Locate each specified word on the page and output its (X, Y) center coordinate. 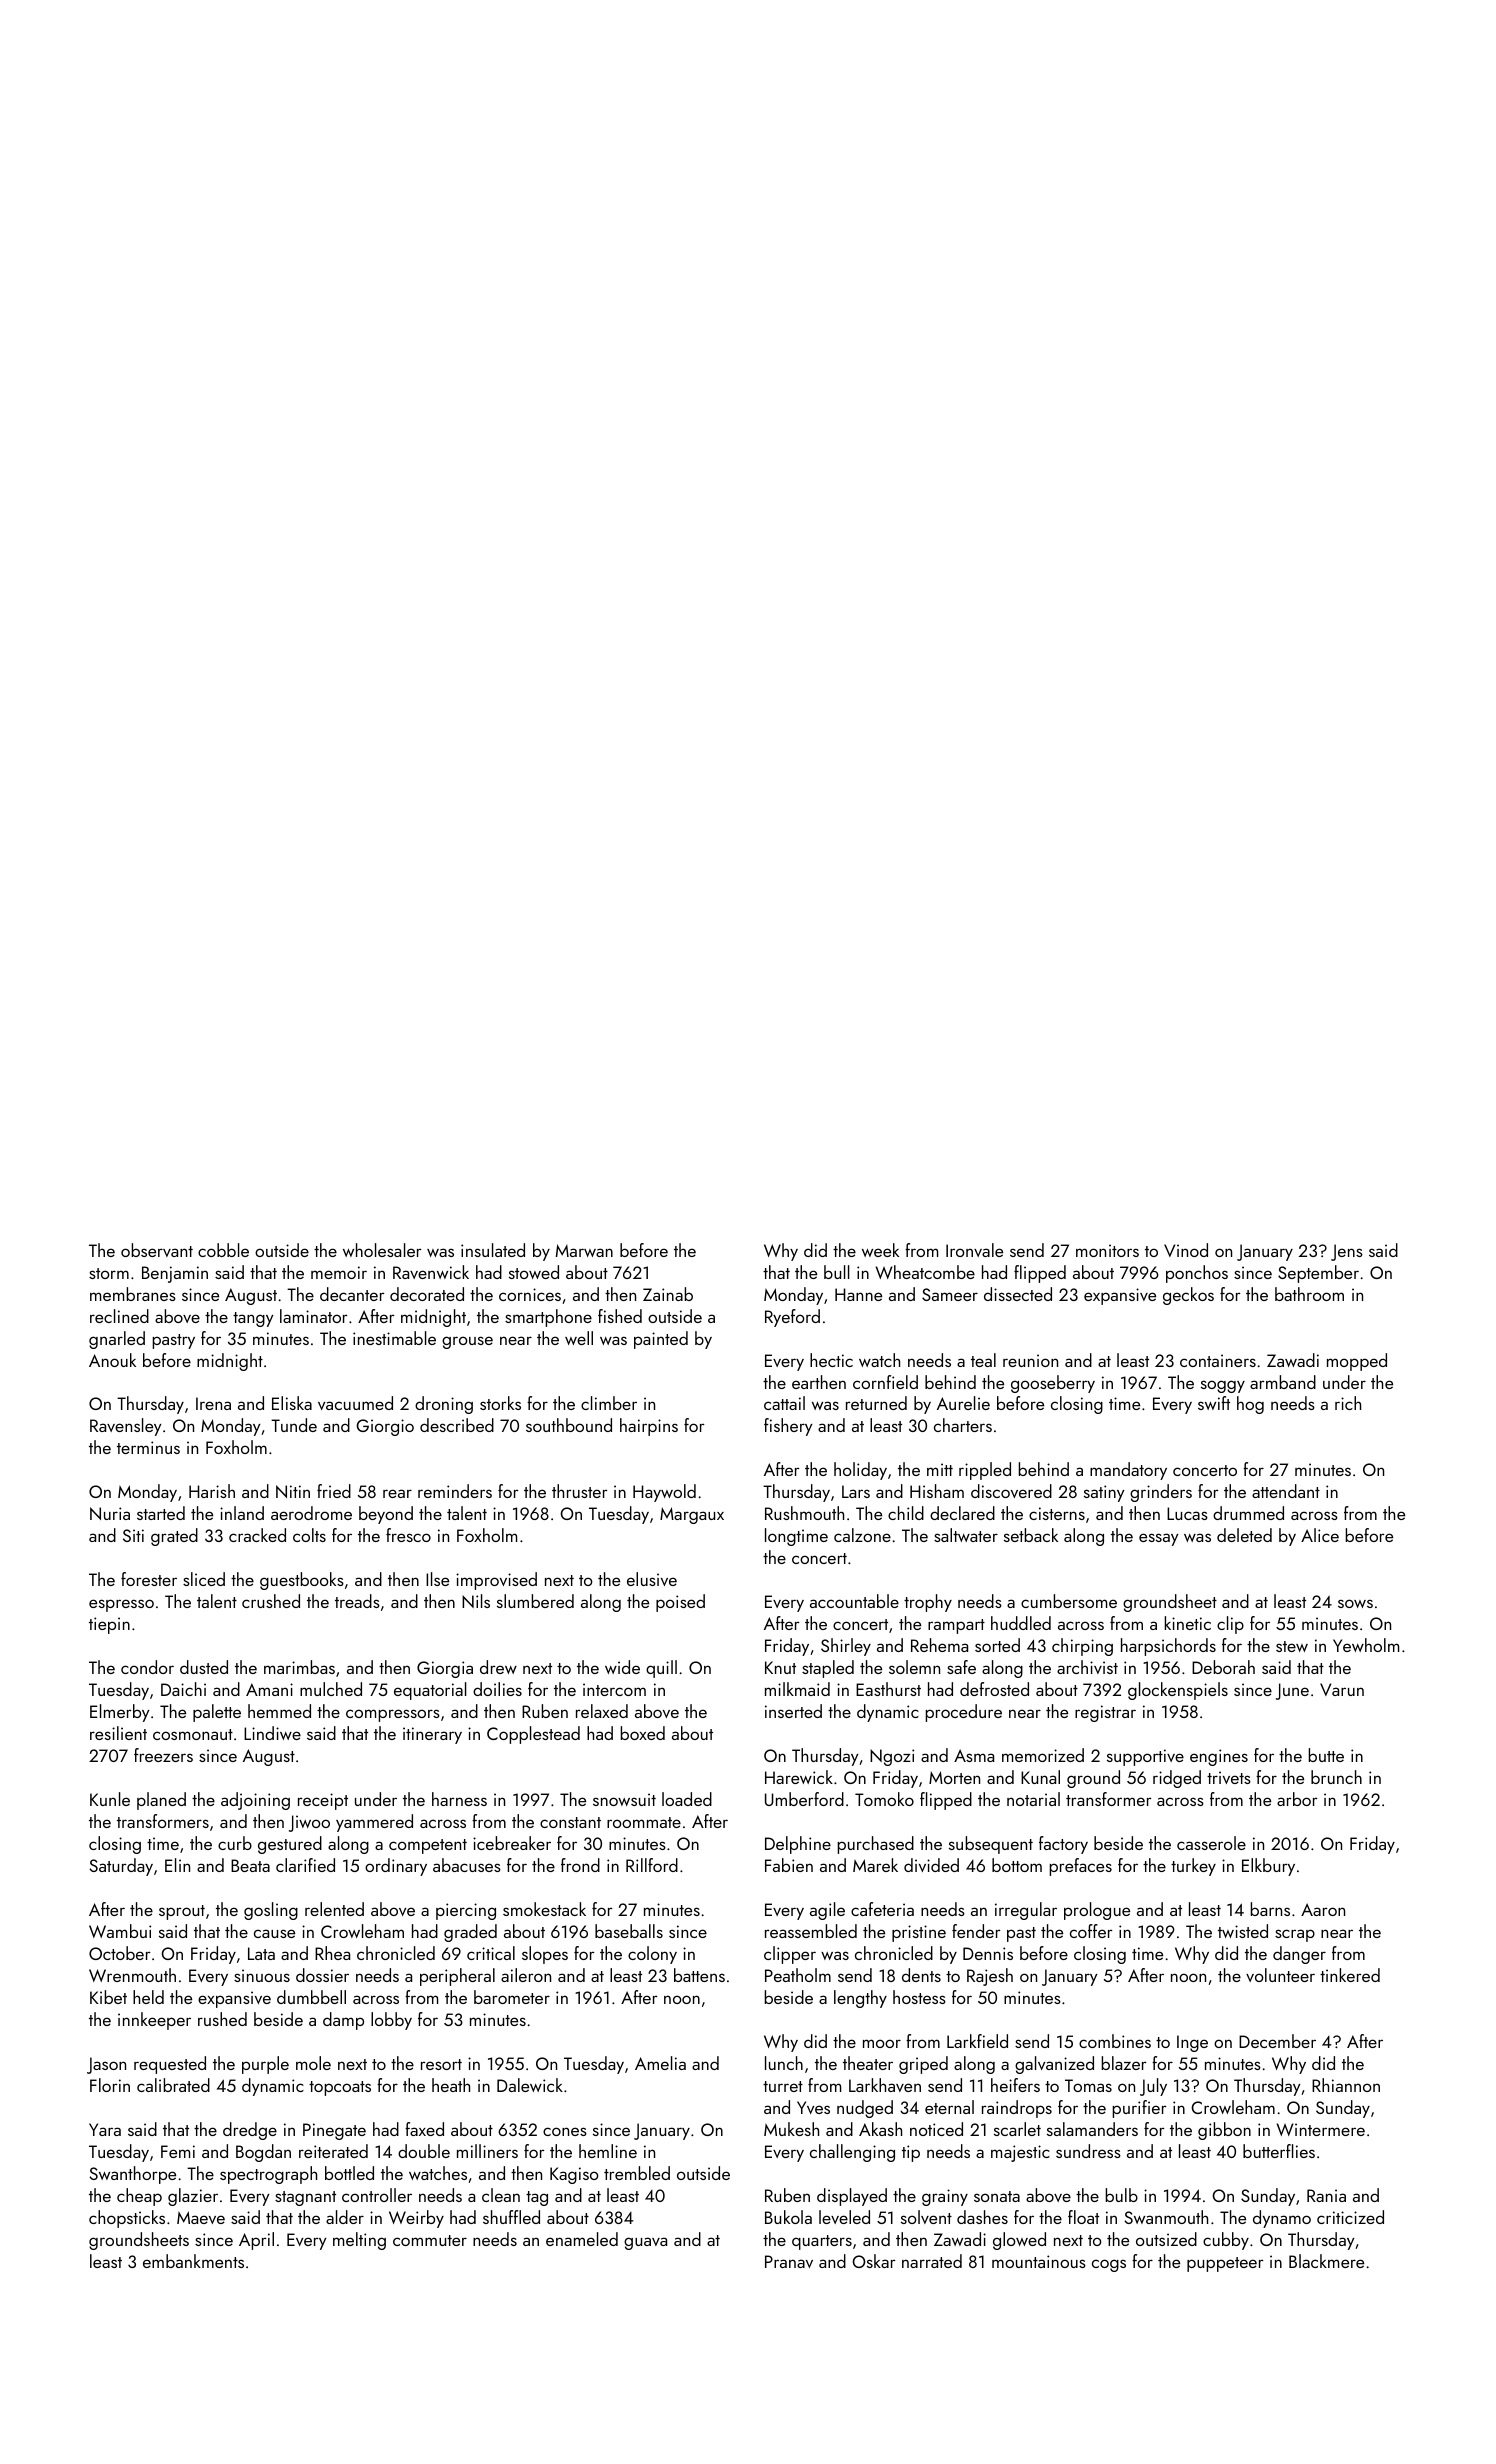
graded (470, 1933)
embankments (193, 2261)
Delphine (798, 1845)
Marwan (584, 1250)
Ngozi (892, 1757)
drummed (1248, 1513)
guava (645, 2243)
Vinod (1186, 1250)
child (906, 1513)
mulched (331, 1689)
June (1292, 1691)
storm (109, 1273)
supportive (1145, 1757)
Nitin (293, 1491)
